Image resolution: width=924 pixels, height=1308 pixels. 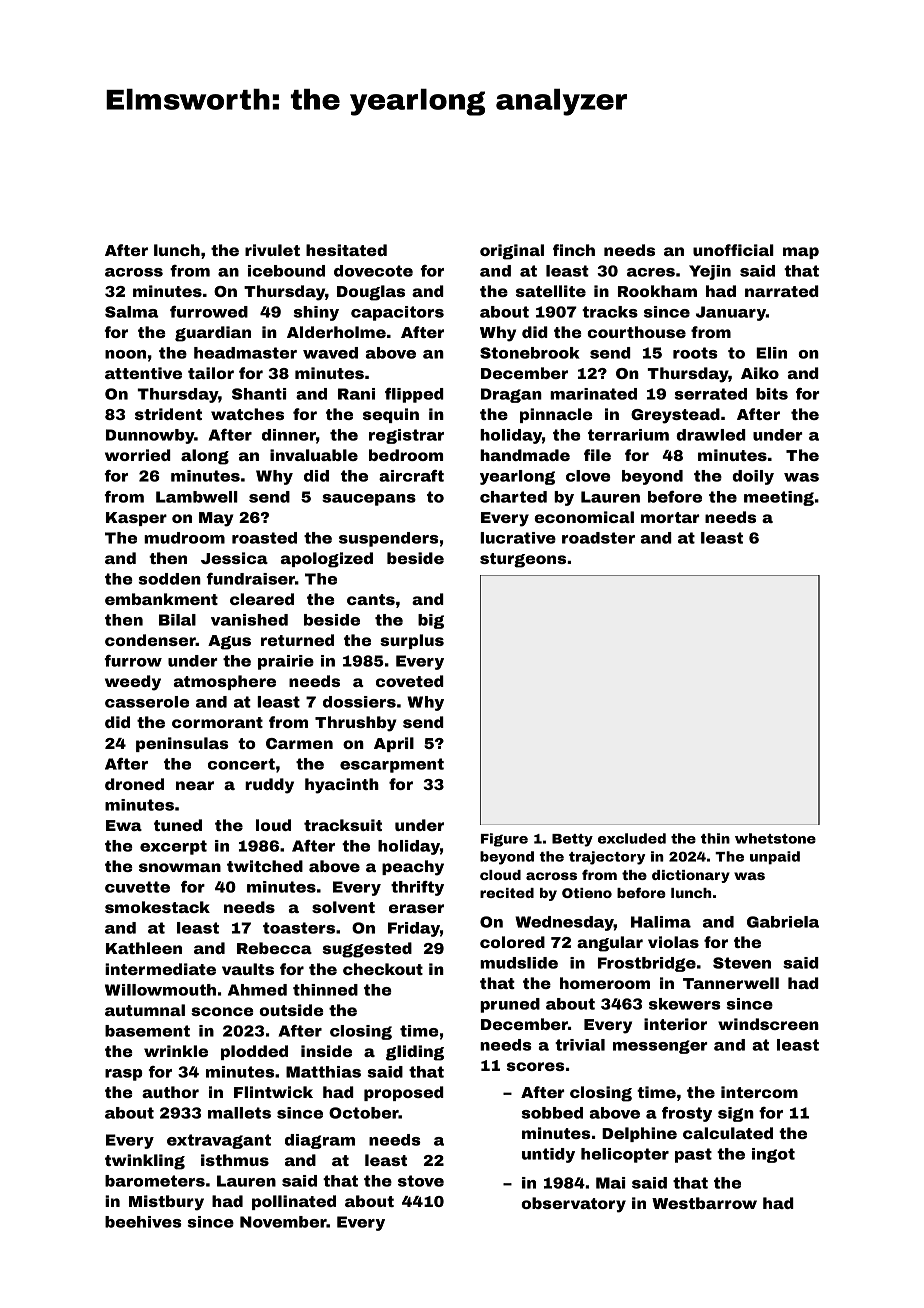 I want to click on skewers, so click(x=685, y=1004).
